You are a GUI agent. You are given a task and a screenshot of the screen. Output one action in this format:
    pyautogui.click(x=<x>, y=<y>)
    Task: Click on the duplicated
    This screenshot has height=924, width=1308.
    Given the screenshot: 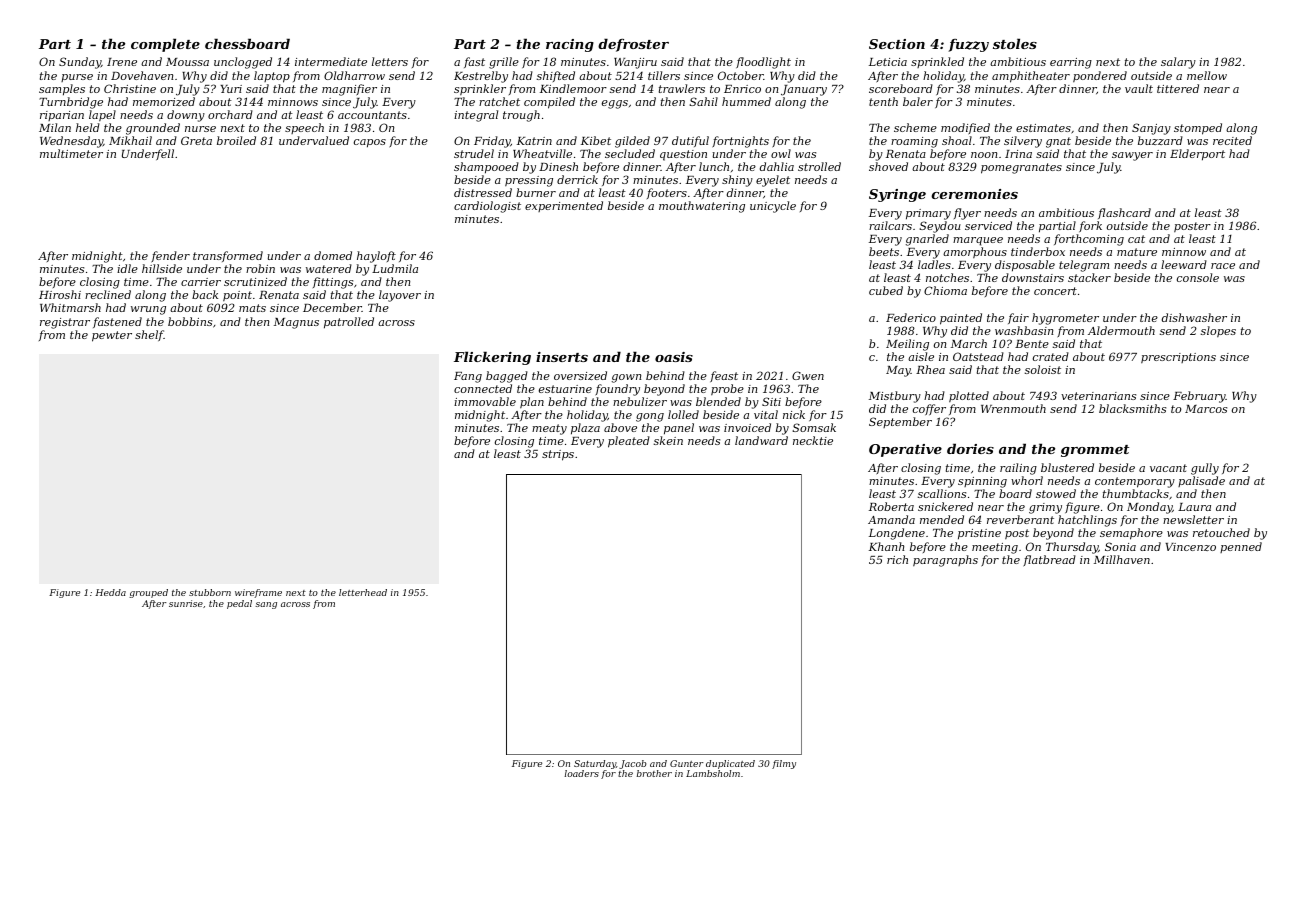 What is the action you would take?
    pyautogui.click(x=730, y=764)
